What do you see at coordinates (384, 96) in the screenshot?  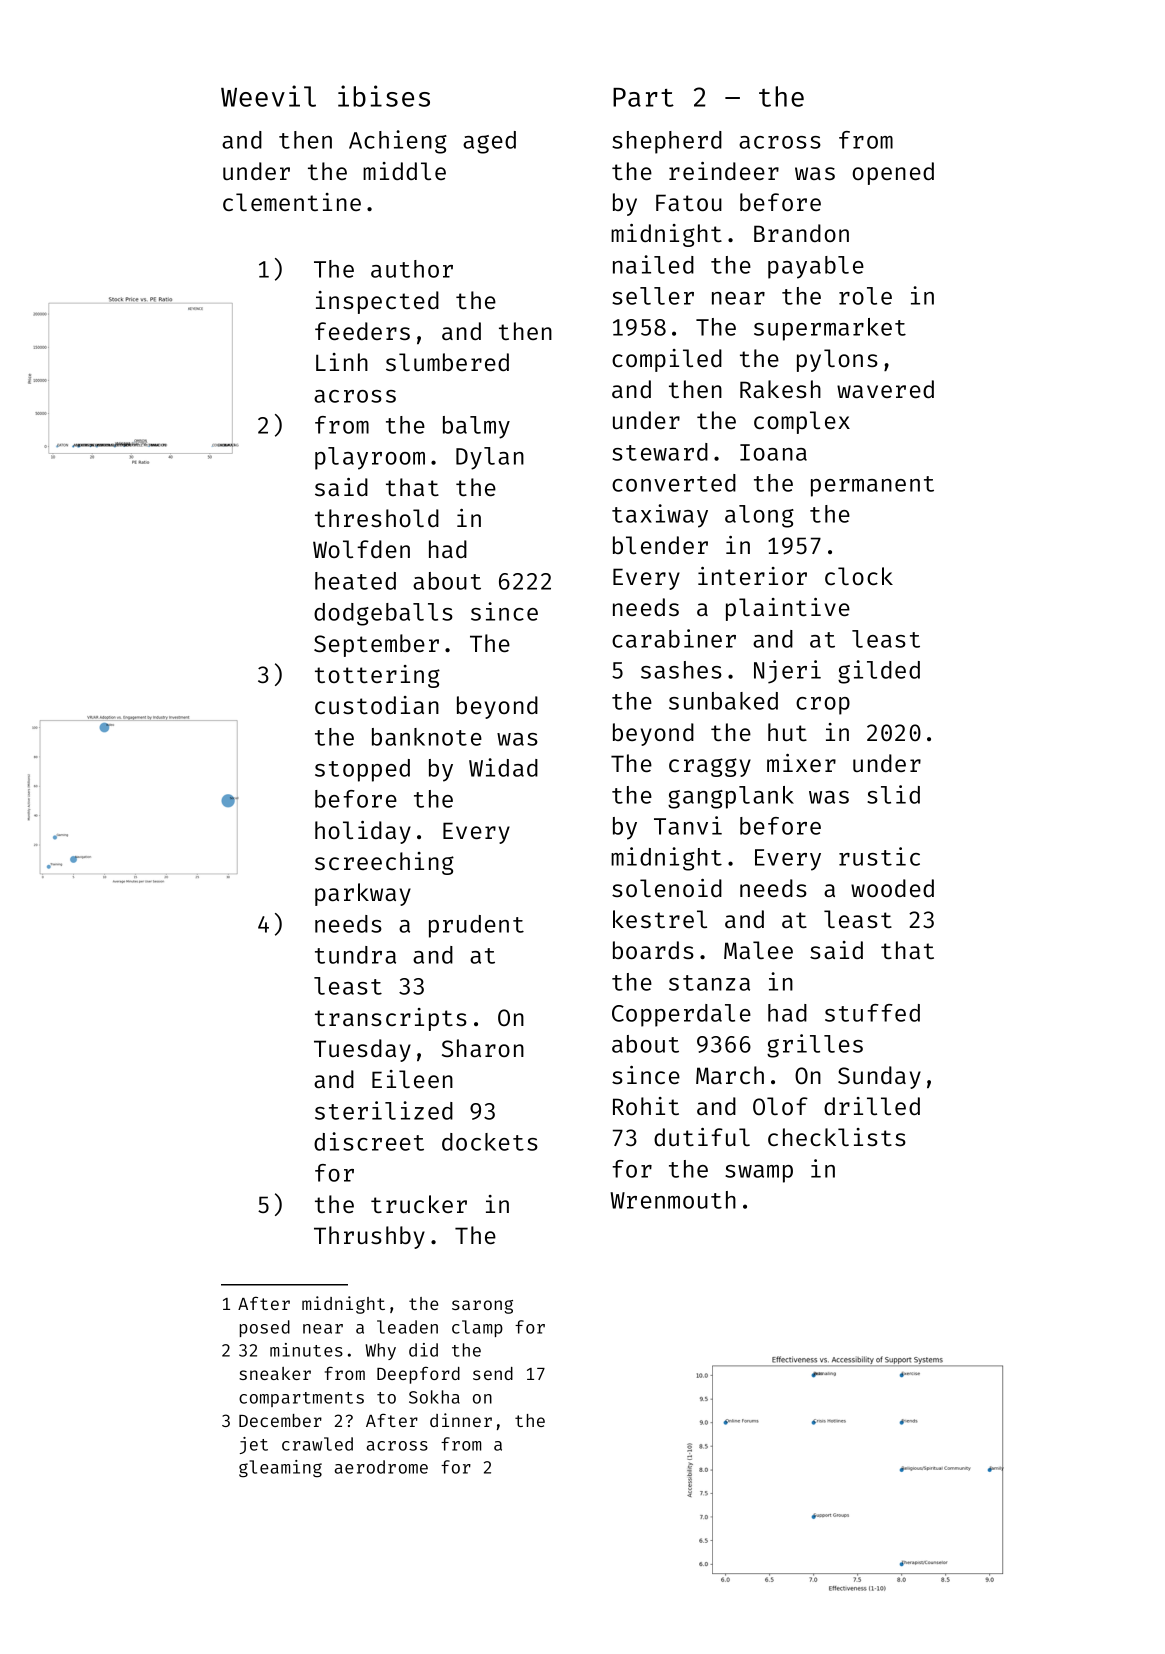 I see `ibises` at bounding box center [384, 96].
